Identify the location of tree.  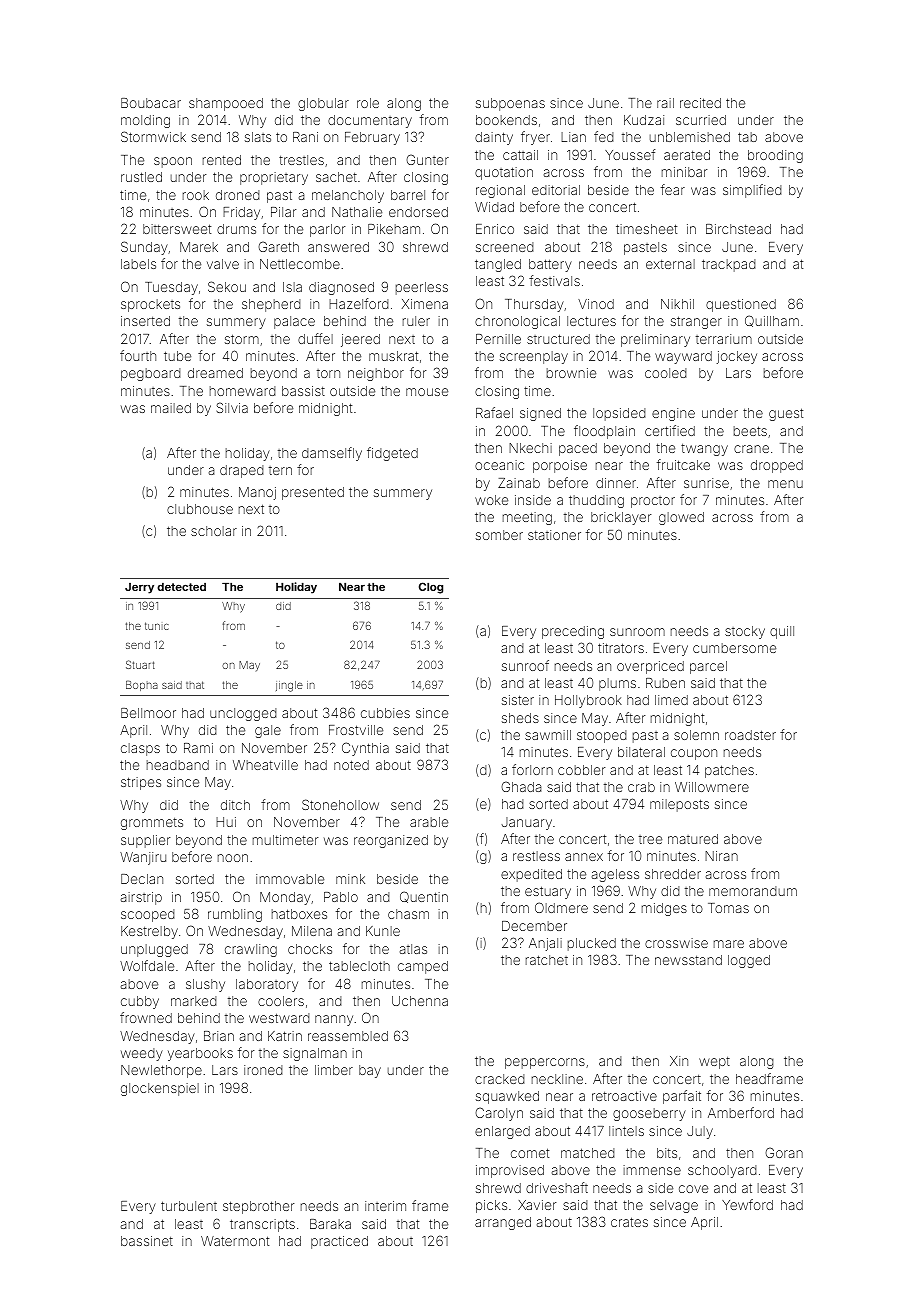
(650, 839).
